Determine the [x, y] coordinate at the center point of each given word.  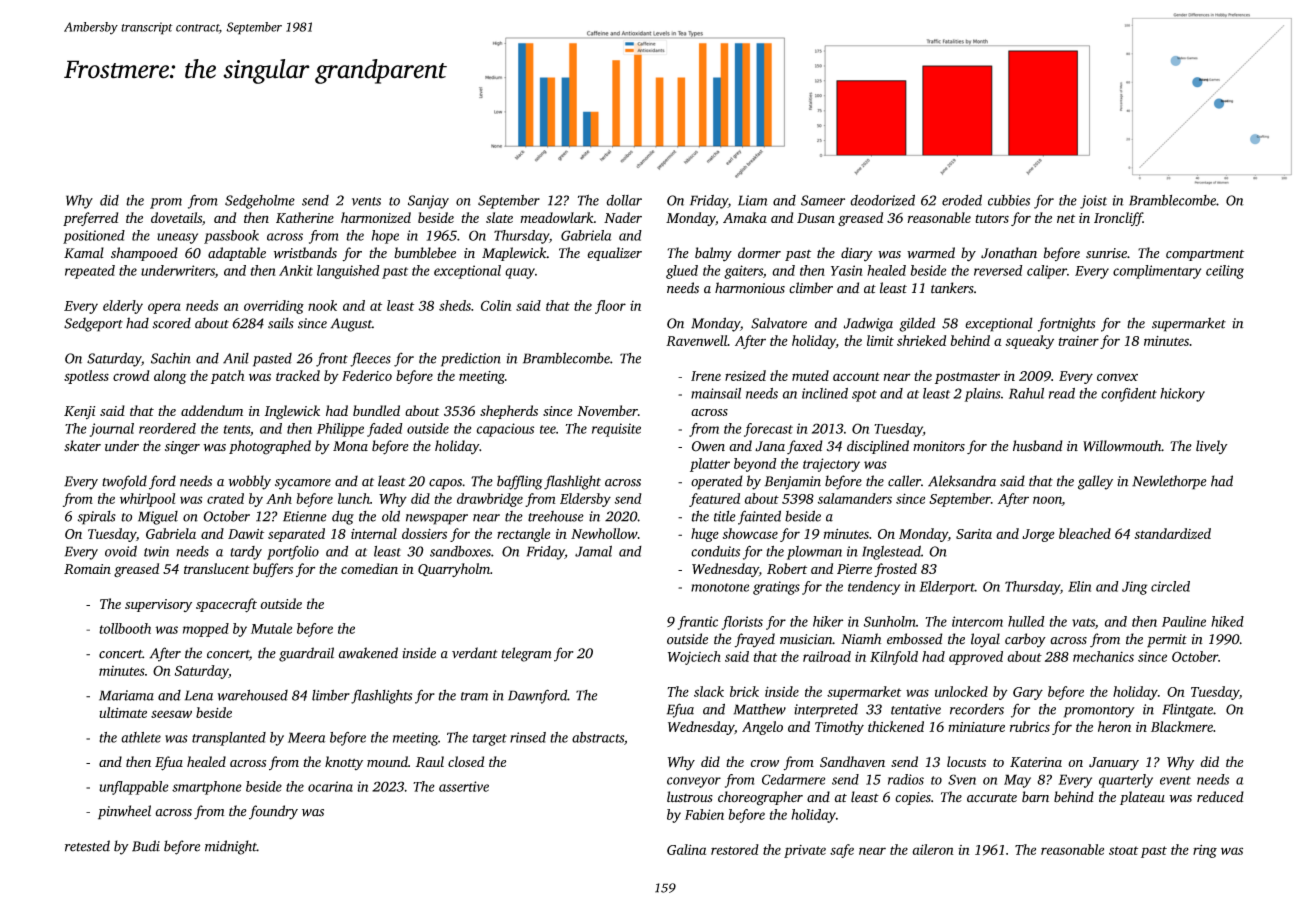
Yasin [847, 270]
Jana [770, 446]
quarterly [1126, 781]
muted [810, 375]
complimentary [1157, 272]
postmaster [967, 378]
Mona [350, 446]
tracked [298, 375]
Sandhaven [852, 762]
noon [1047, 501]
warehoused [253, 695]
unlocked [961, 691]
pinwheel [124, 812]
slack [709, 691]
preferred [90, 219]
